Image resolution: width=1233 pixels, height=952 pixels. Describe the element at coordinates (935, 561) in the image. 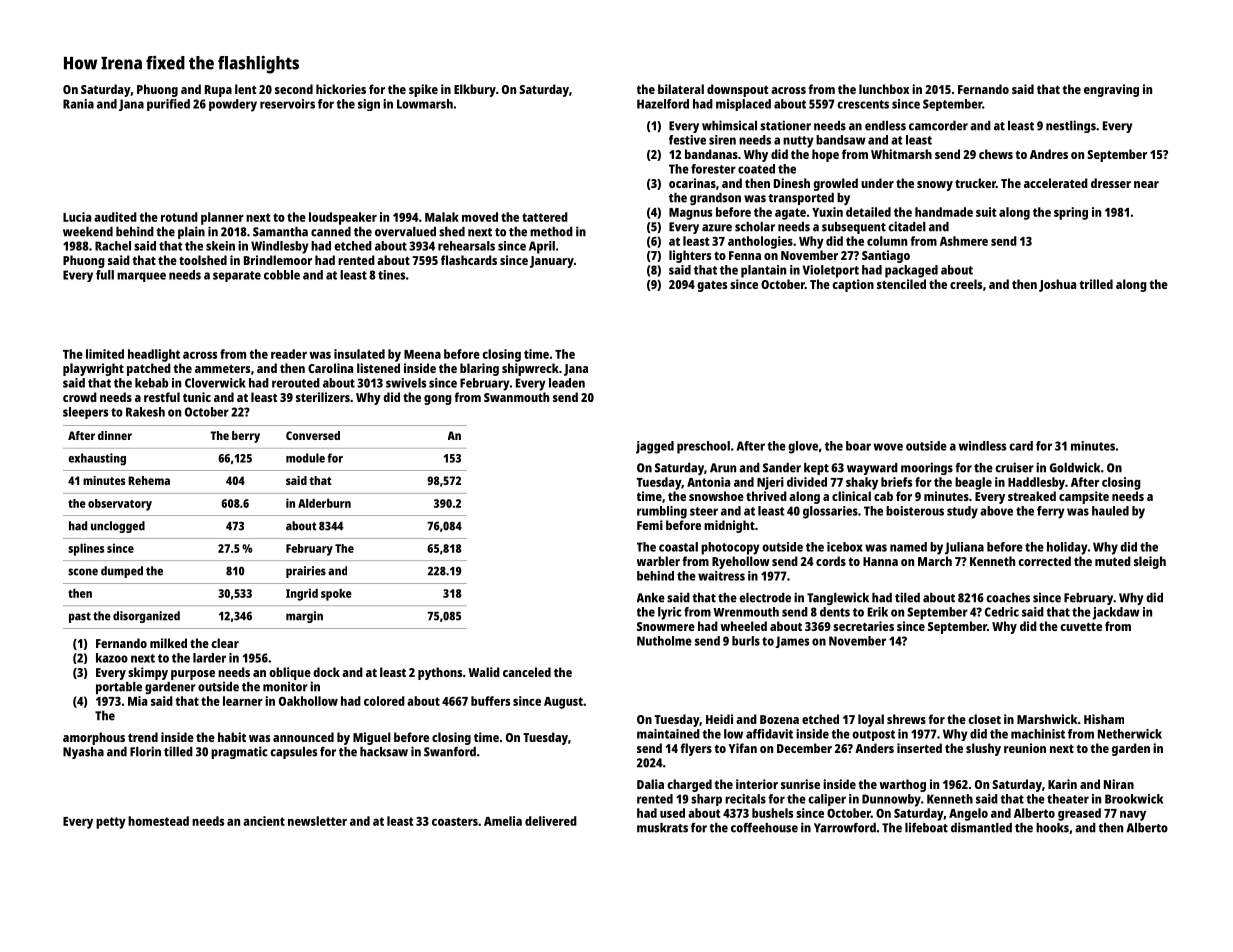

I see `March` at that location.
